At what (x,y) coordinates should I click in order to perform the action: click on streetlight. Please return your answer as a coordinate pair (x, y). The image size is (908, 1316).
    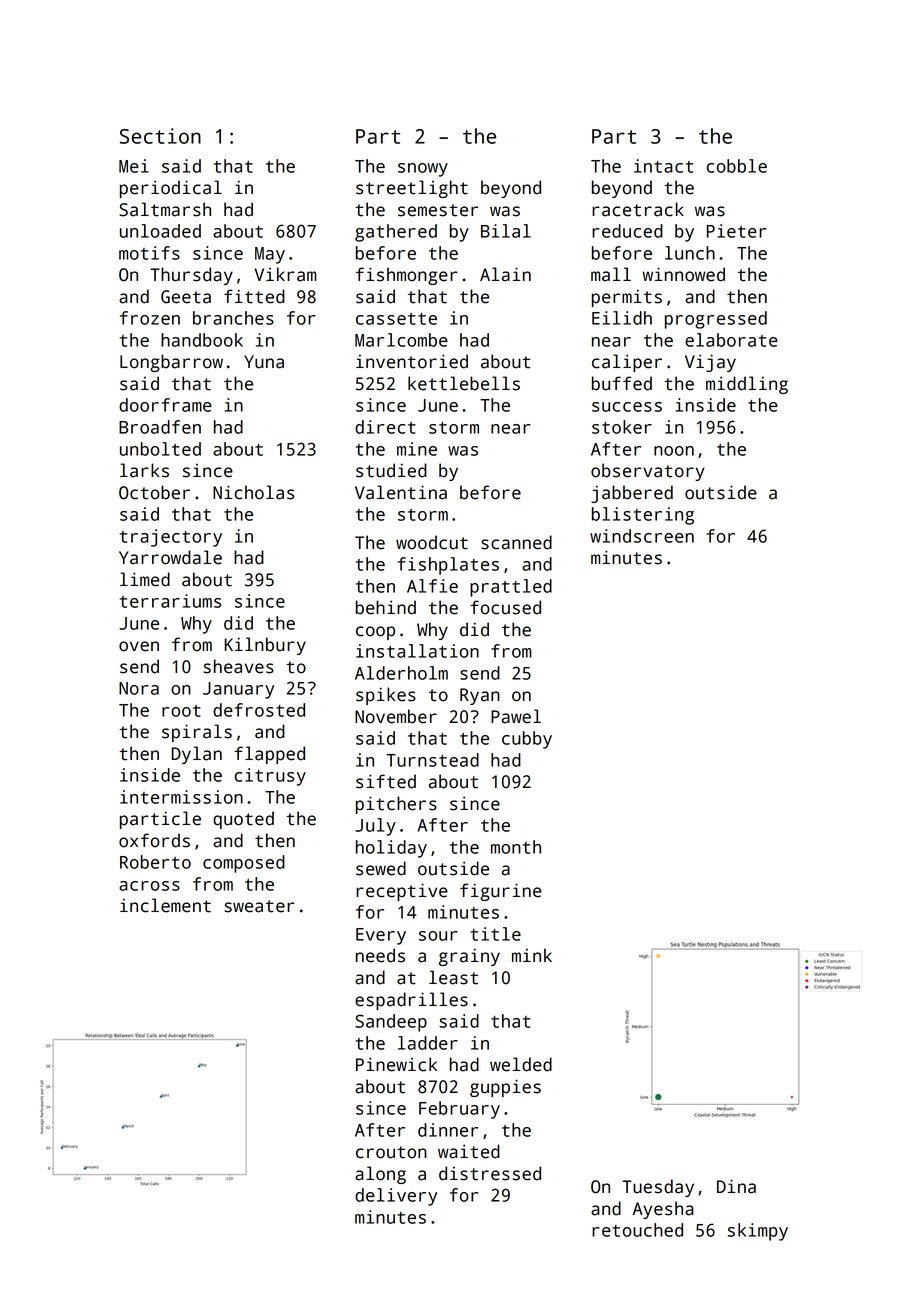
    Looking at the image, I should click on (412, 189).
